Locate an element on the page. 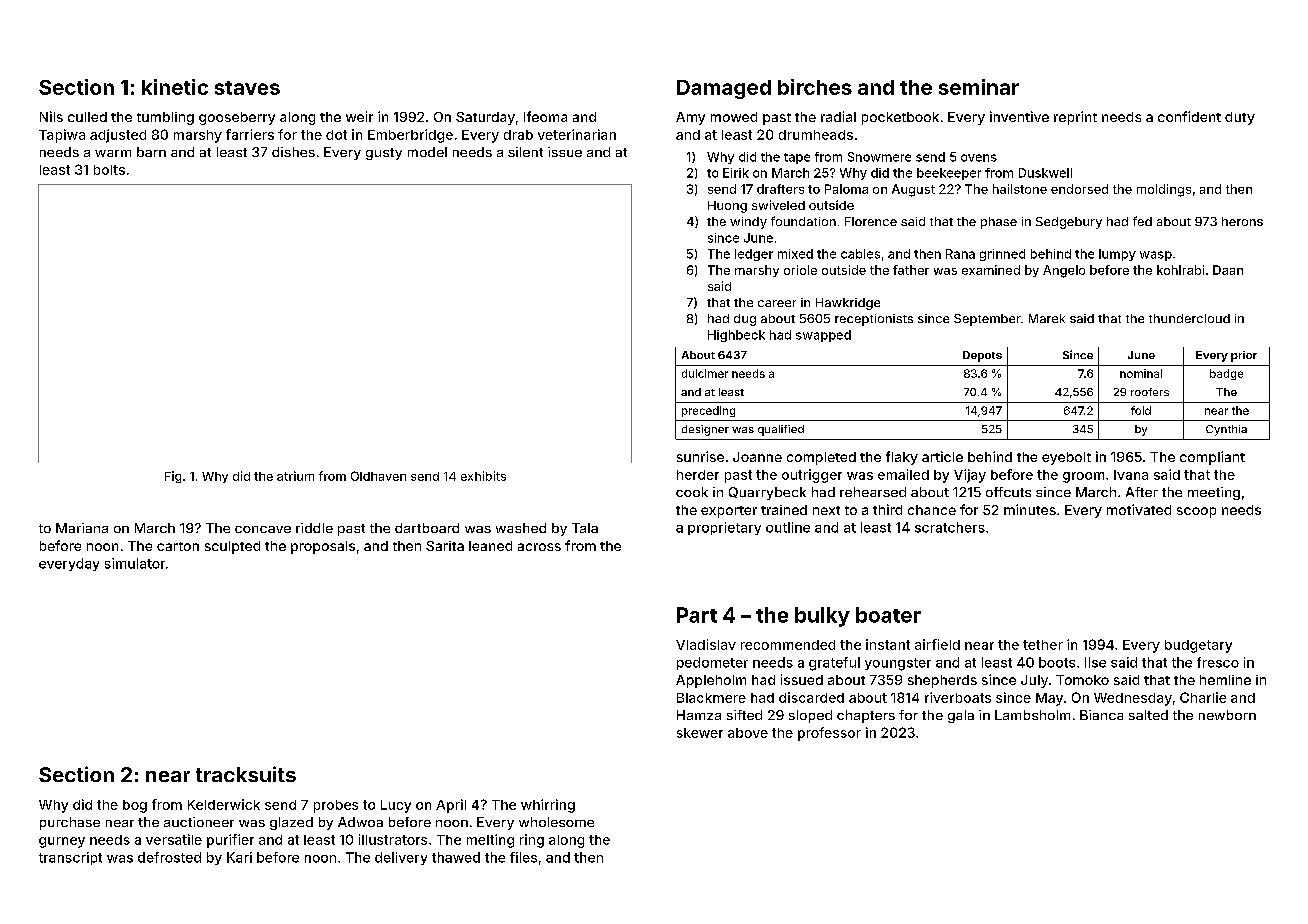 The height and width of the image is (924, 1308). glazed is located at coordinates (291, 823).
